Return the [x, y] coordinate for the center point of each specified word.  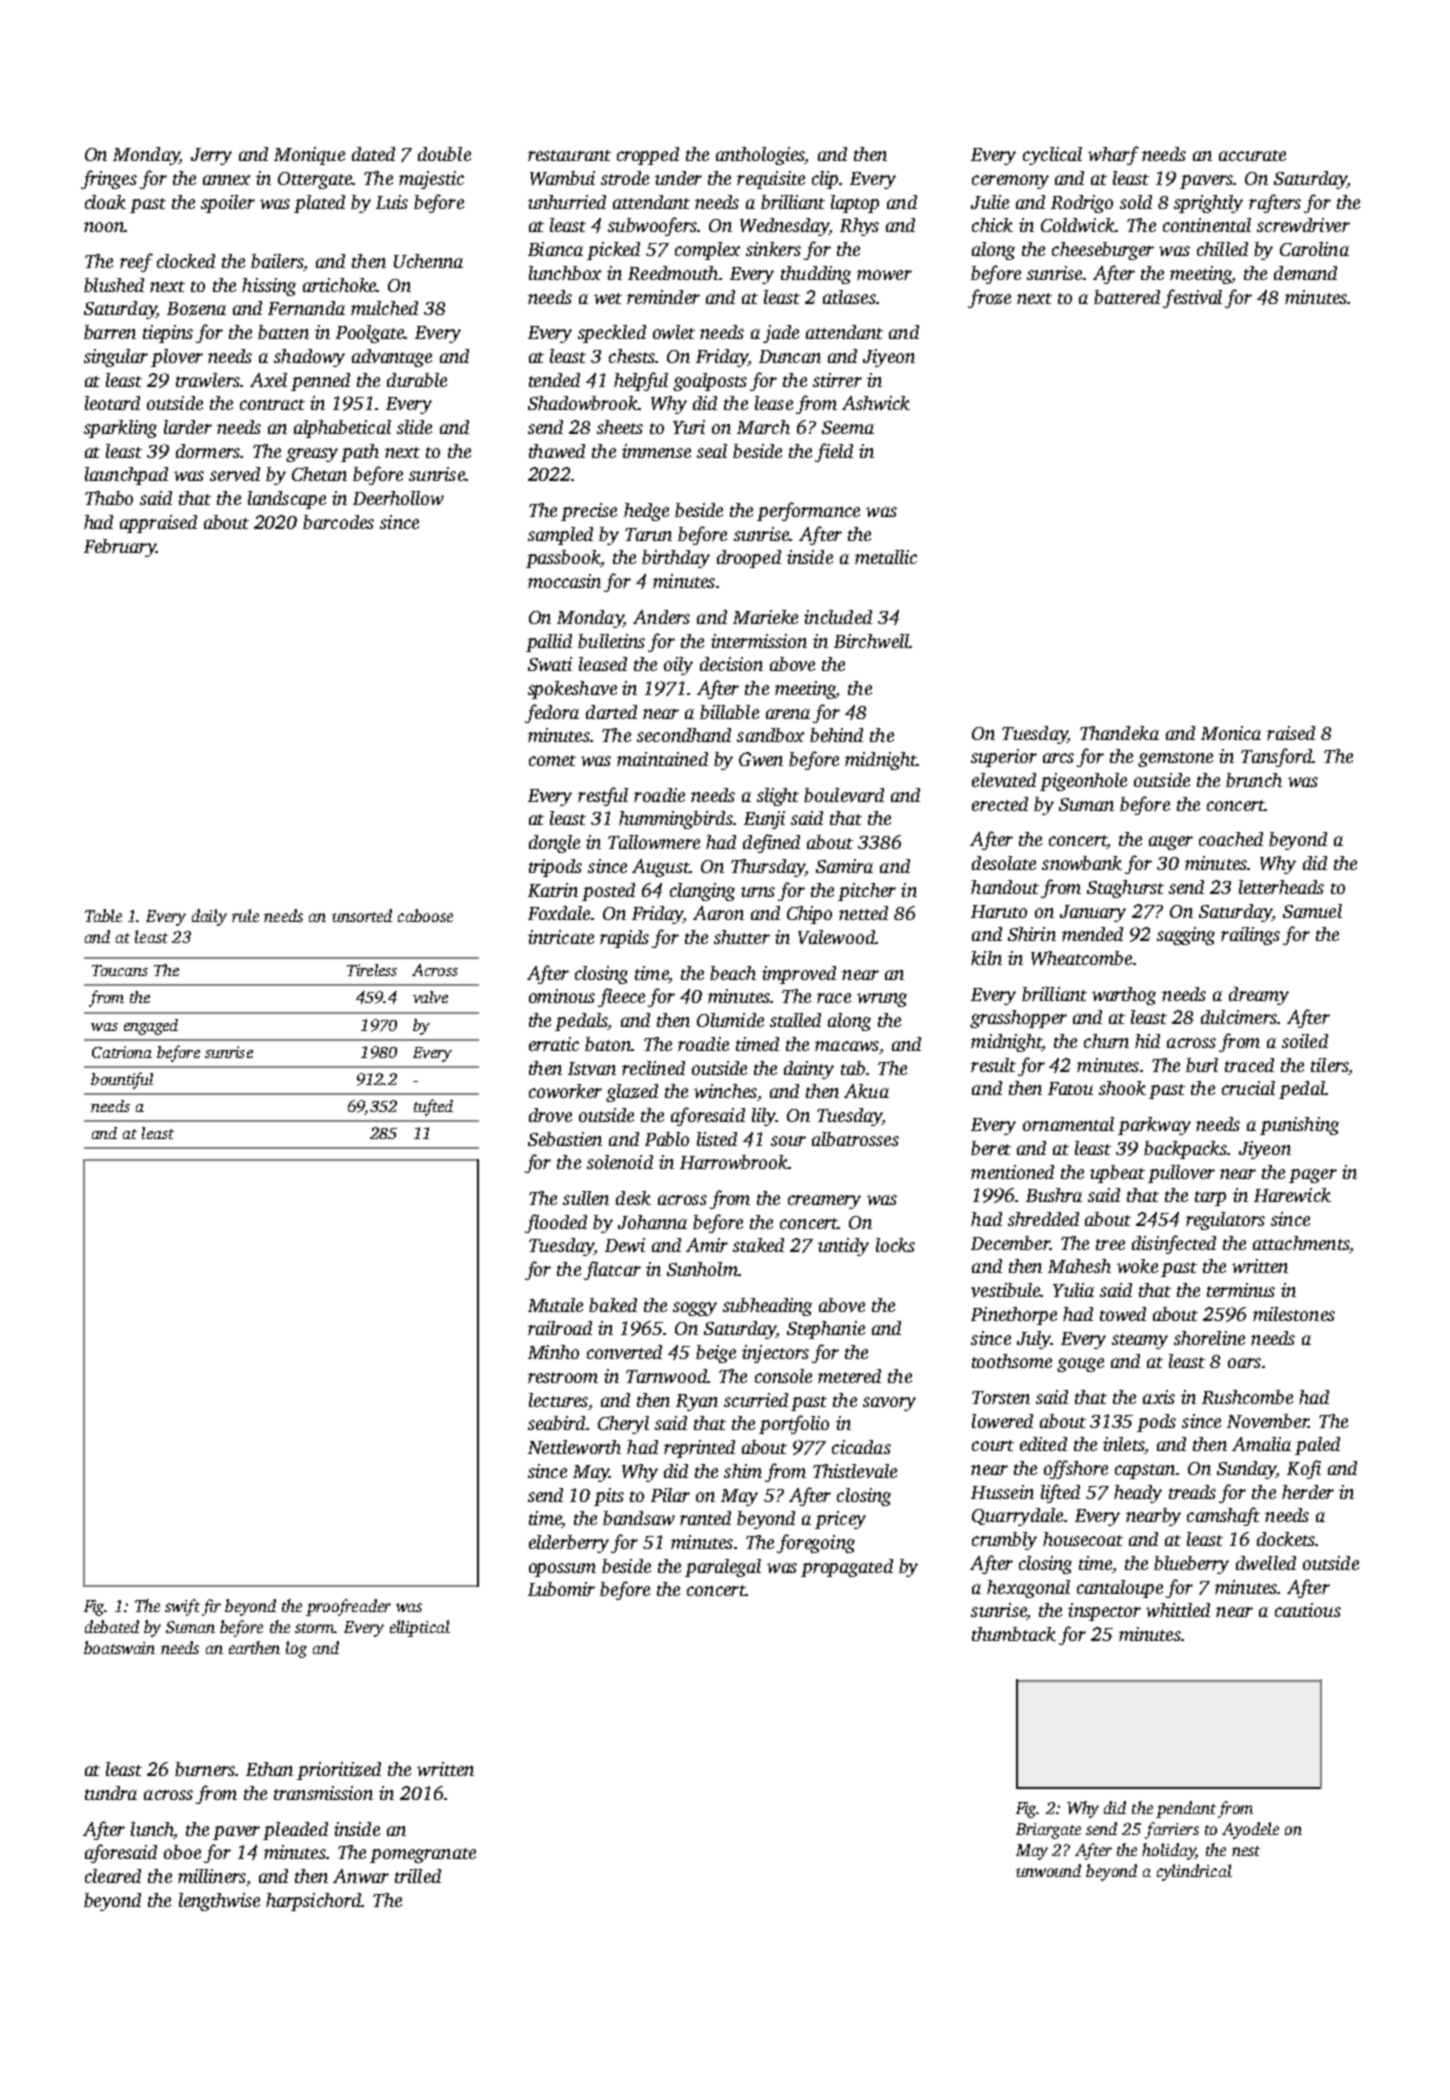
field [834, 452]
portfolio [794, 1424]
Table [103, 915]
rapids [624, 939]
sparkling [120, 429]
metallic [886, 557]
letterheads [1281, 887]
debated [112, 1626]
